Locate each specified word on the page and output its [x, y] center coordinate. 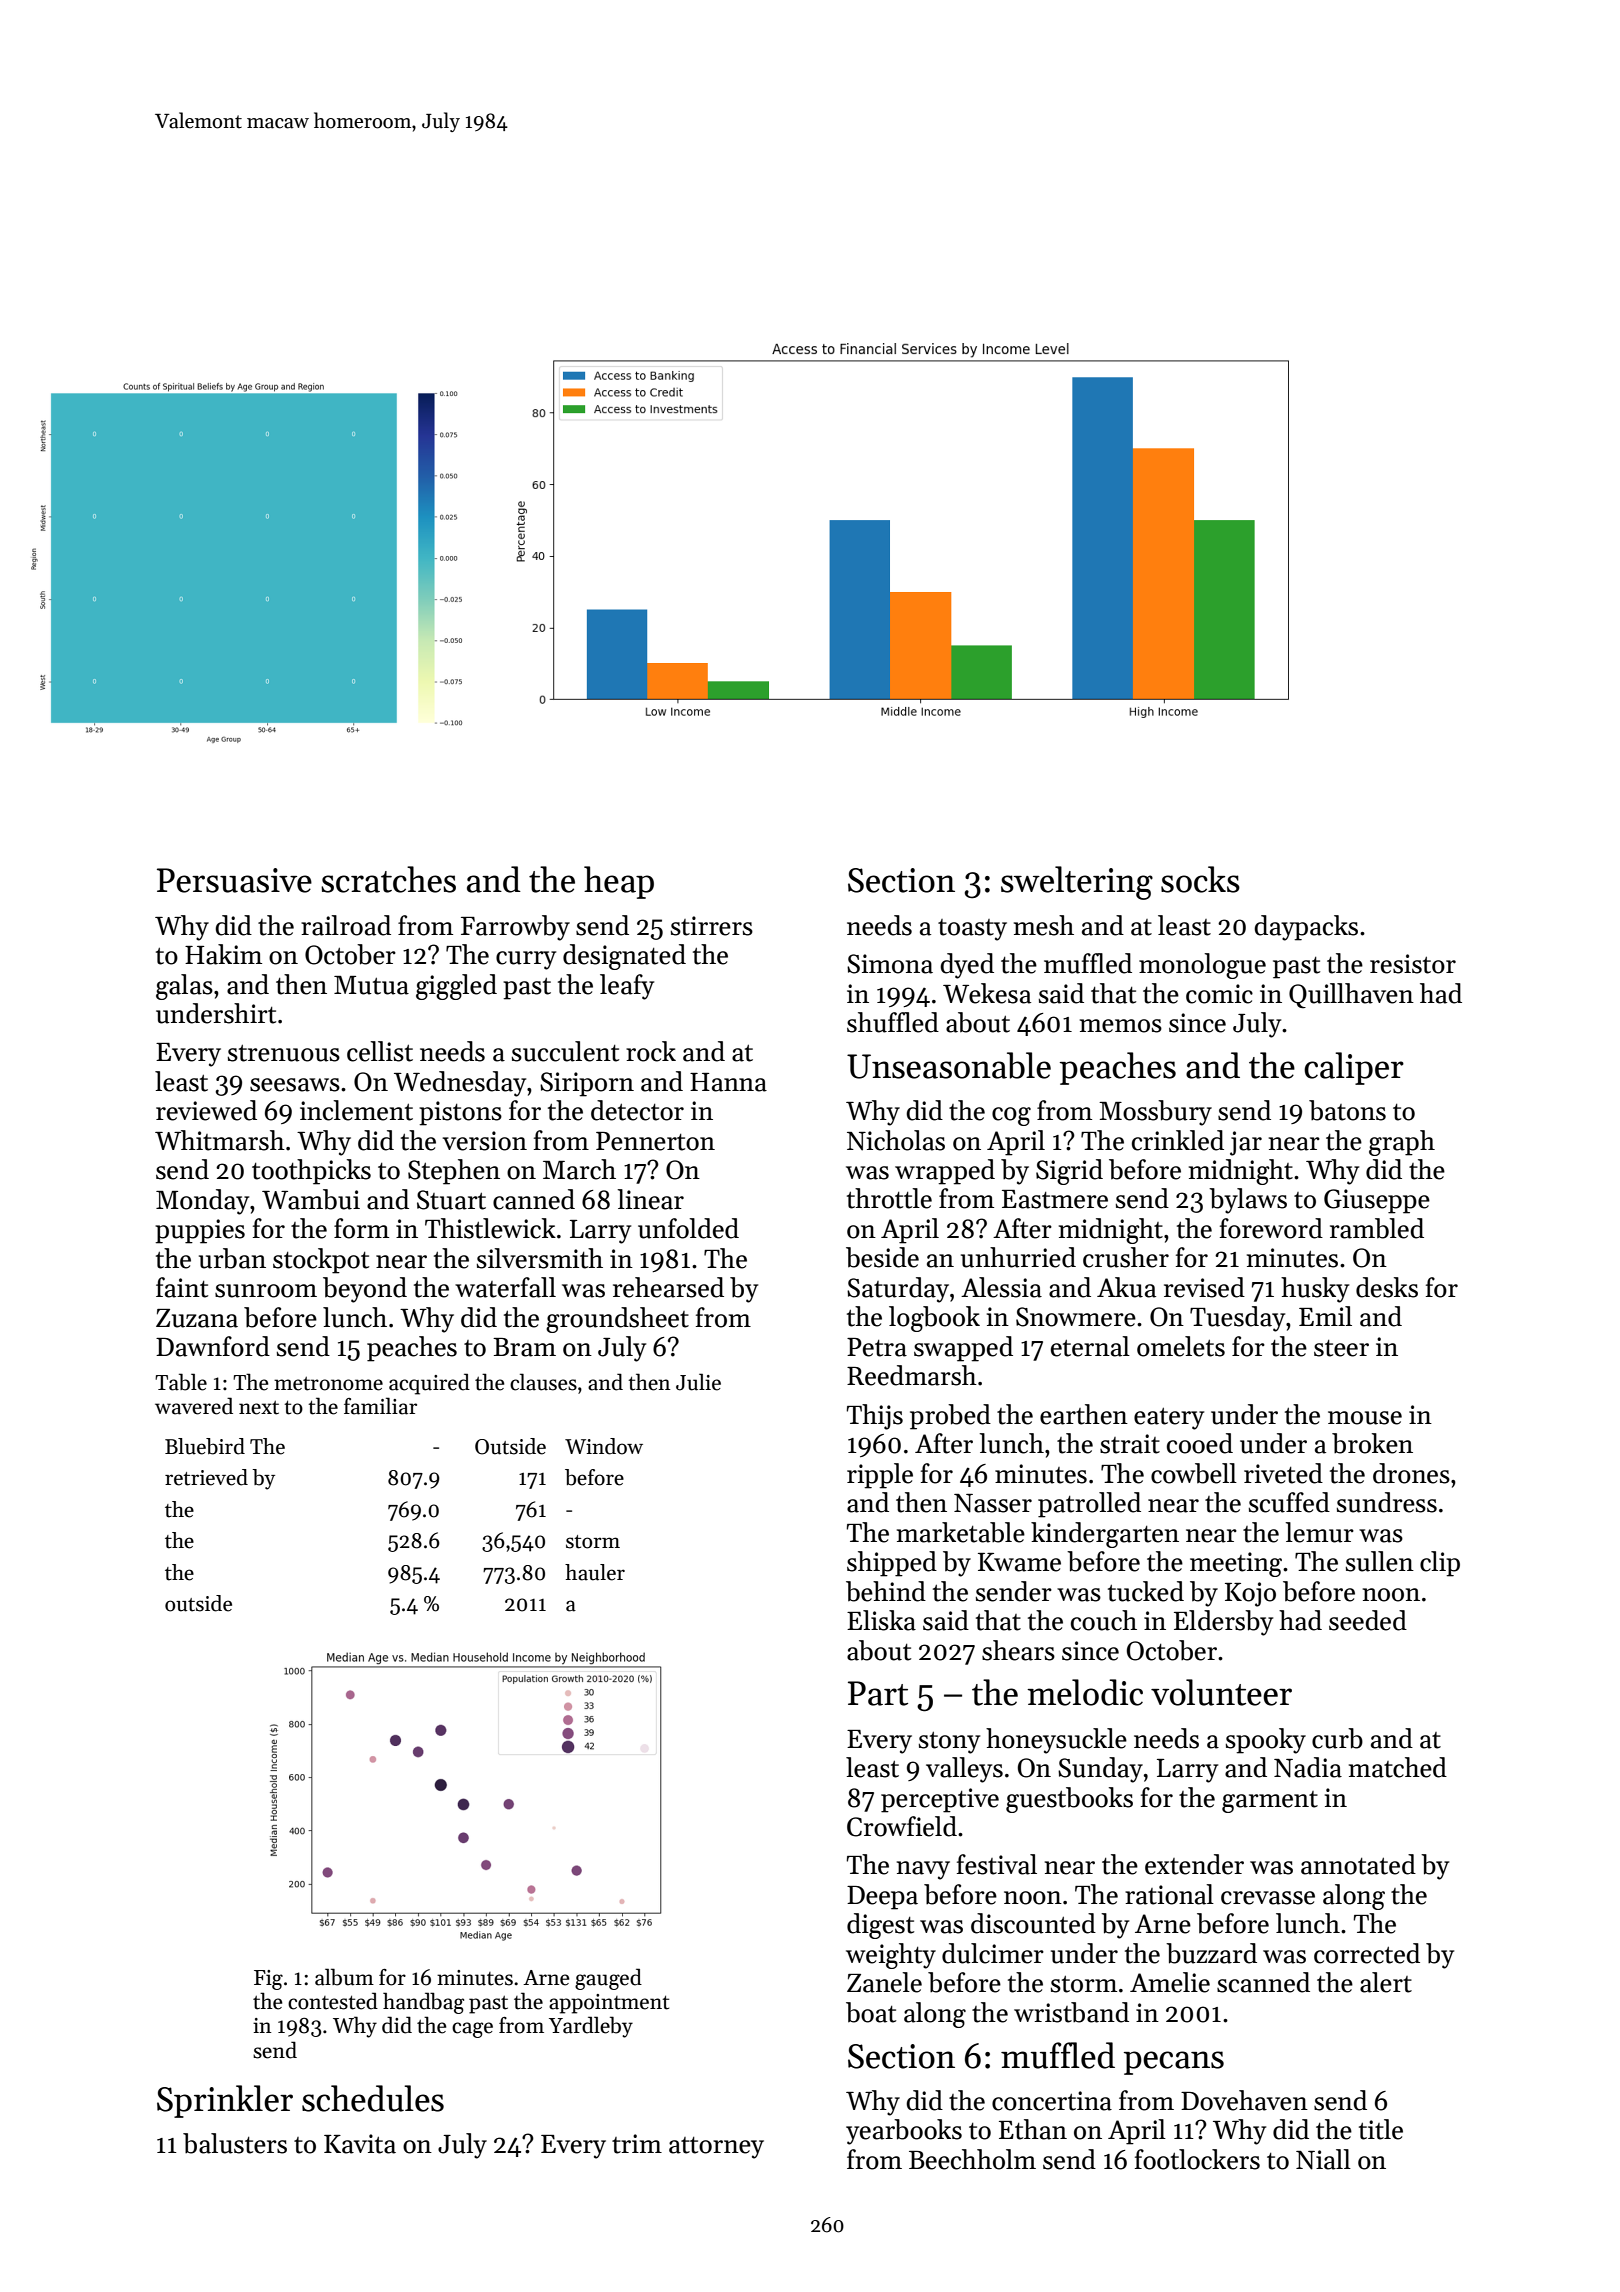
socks [1200, 879]
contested [333, 2001]
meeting [1236, 1564]
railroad [346, 925]
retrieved [206, 1477]
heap [619, 882]
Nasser [993, 1503]
